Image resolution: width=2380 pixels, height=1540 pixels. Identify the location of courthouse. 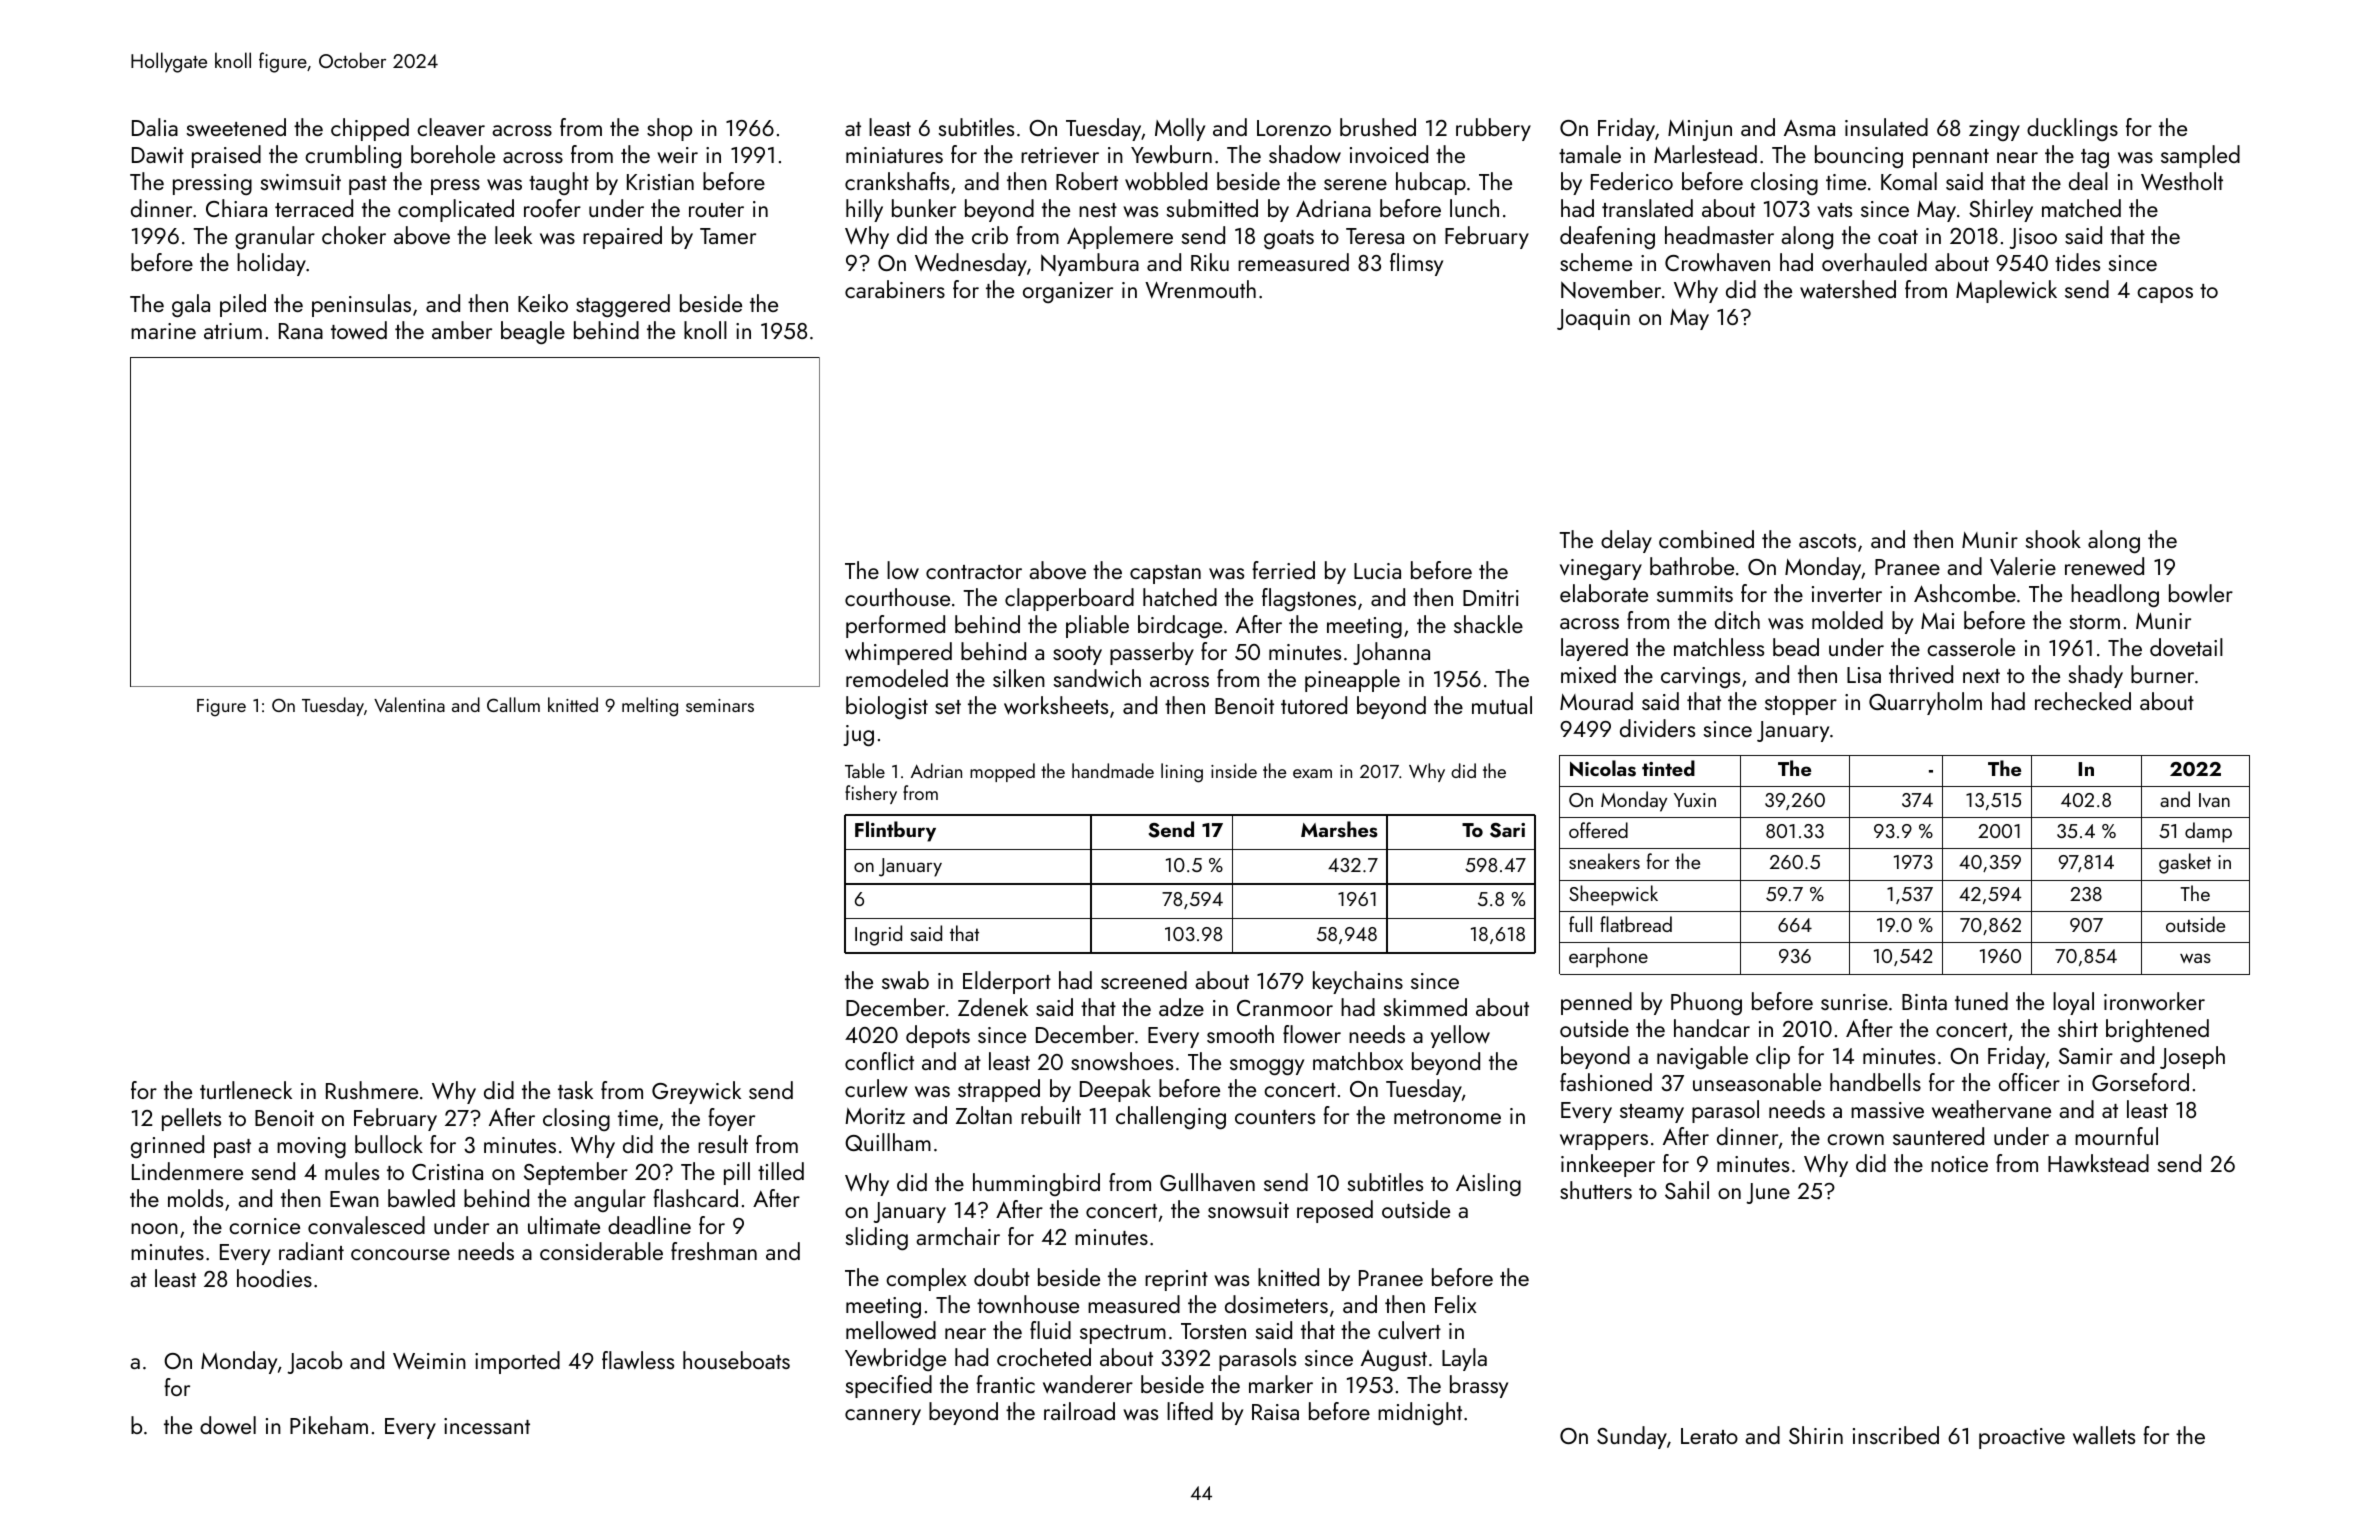
(897, 597).
